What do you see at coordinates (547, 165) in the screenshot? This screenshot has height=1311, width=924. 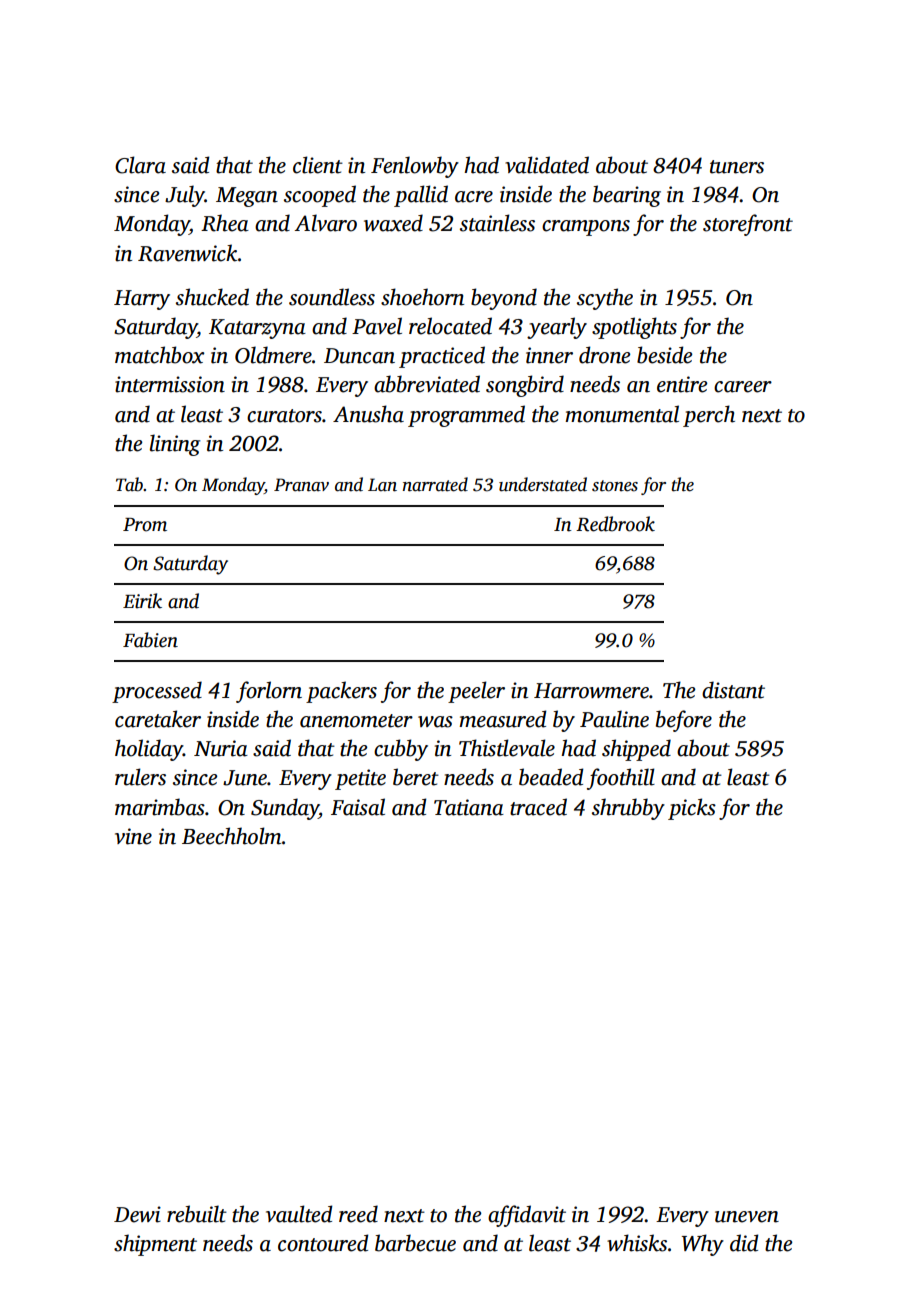 I see `validated` at bounding box center [547, 165].
